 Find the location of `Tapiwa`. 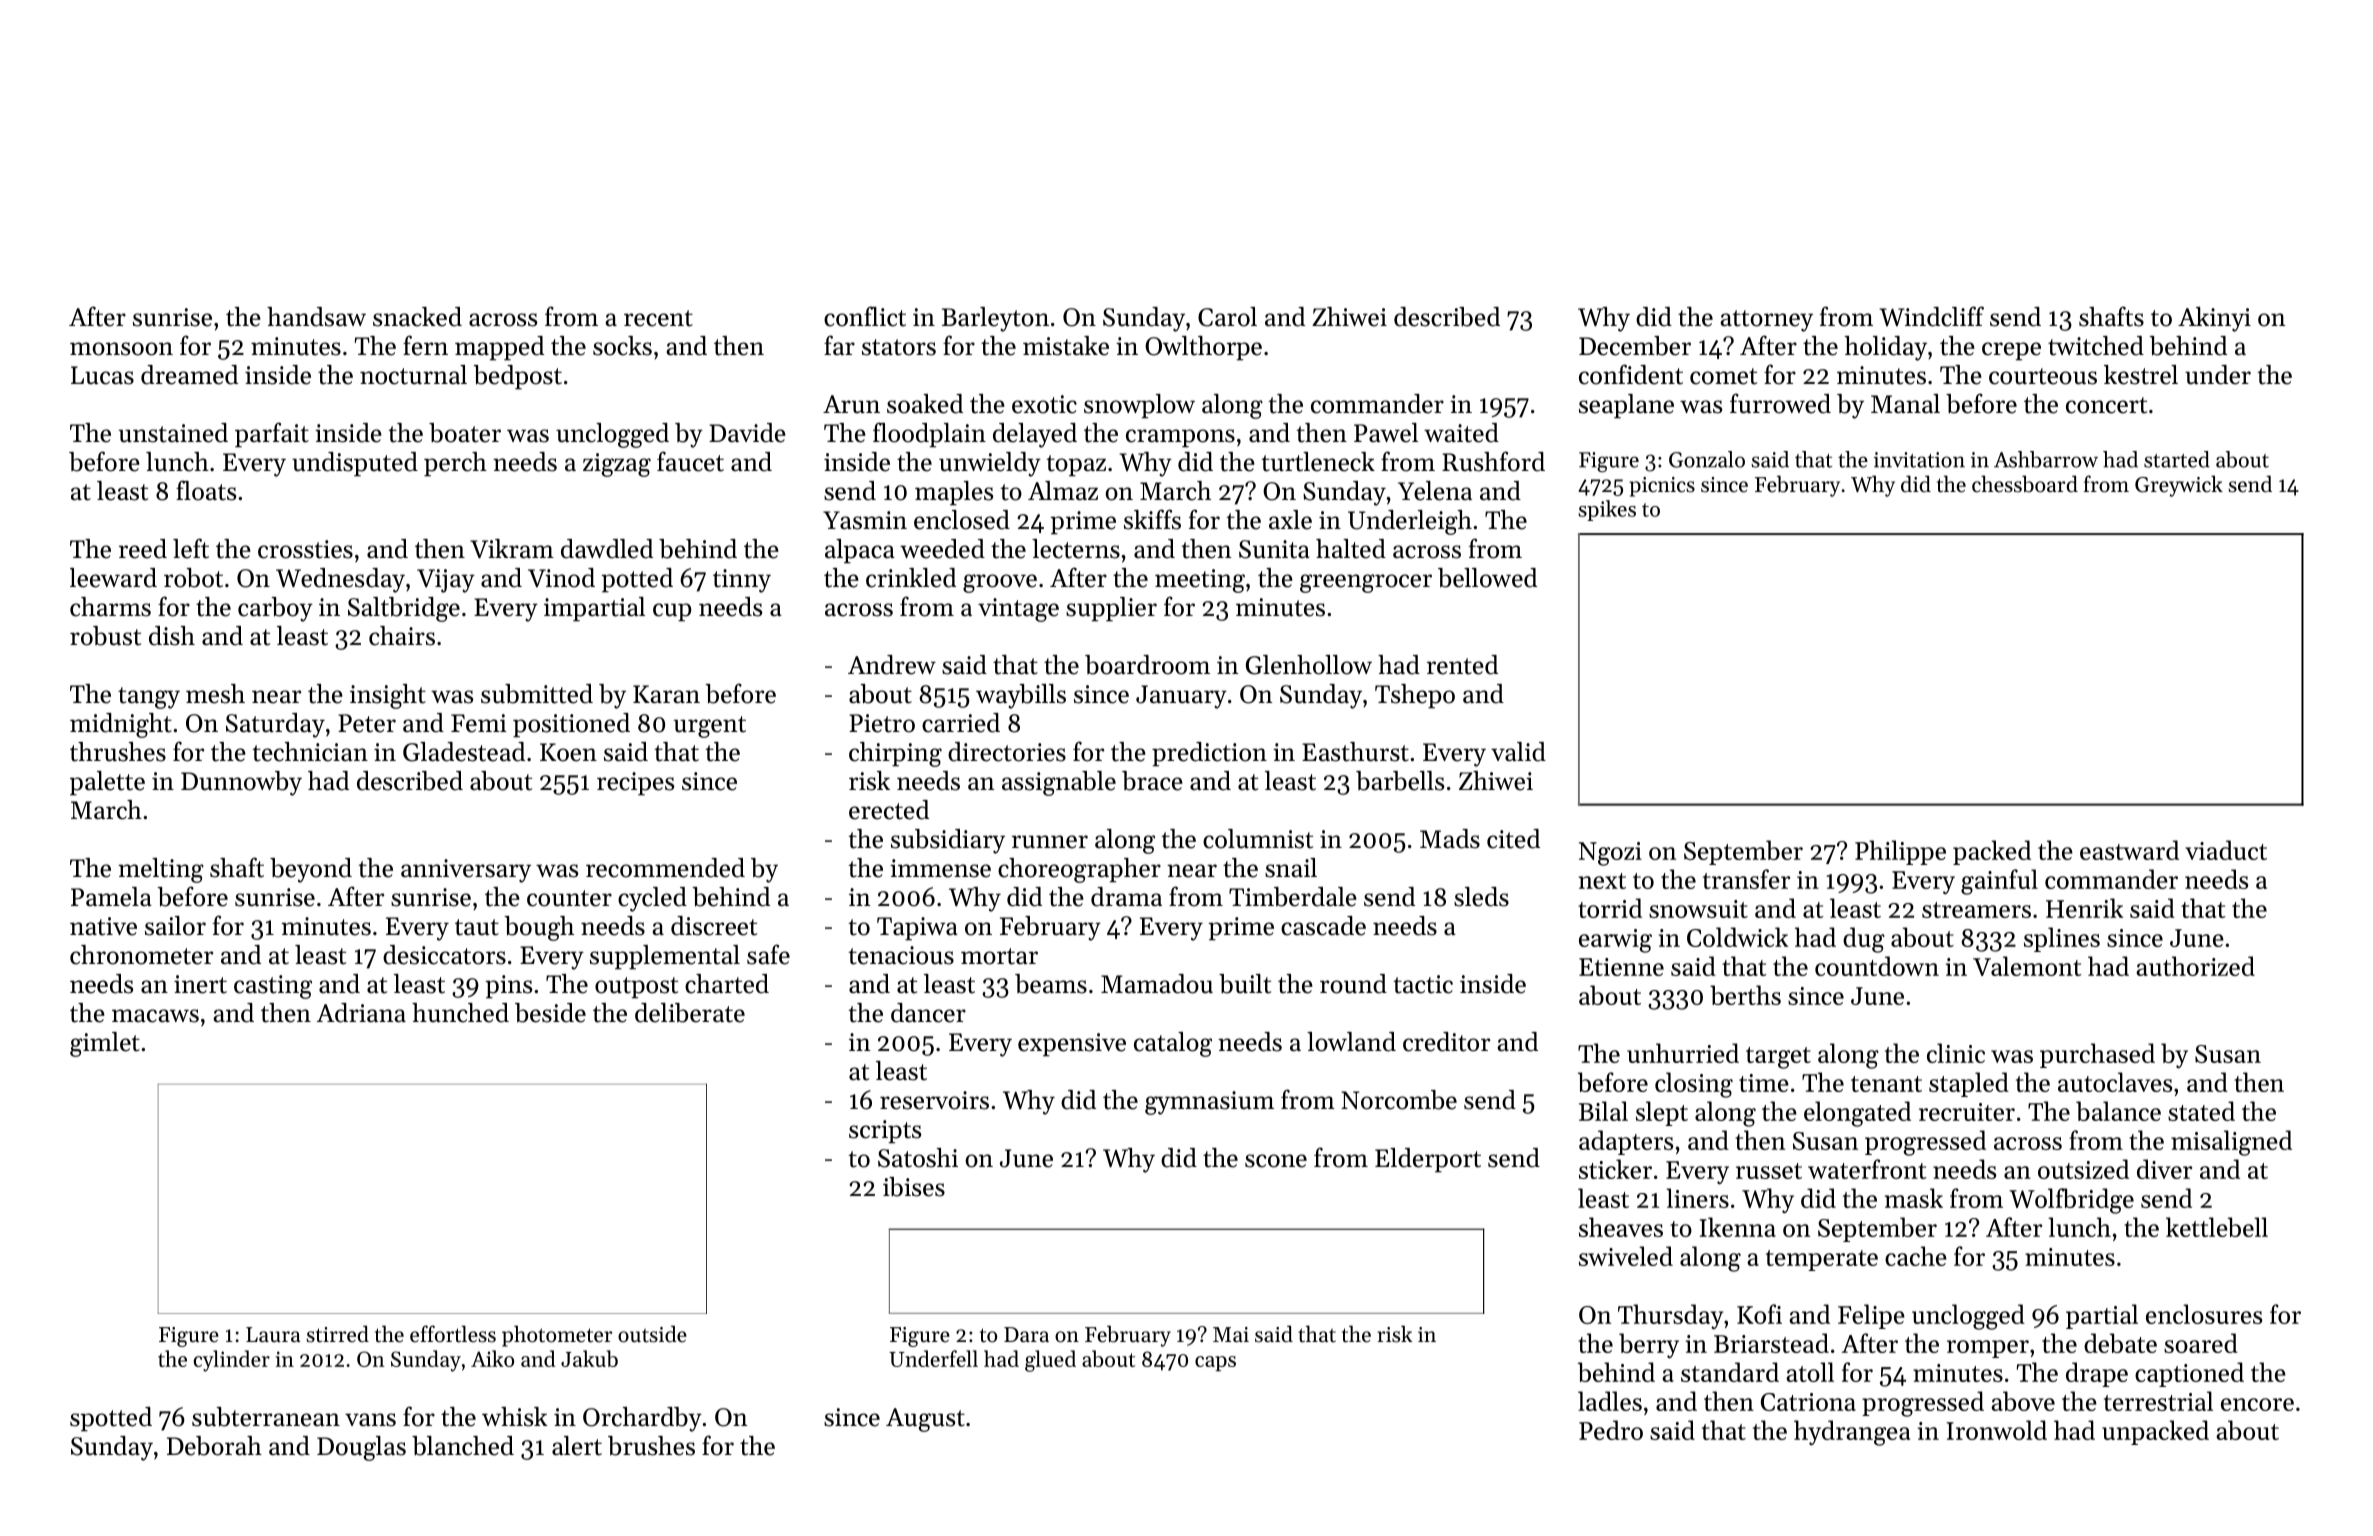

Tapiwa is located at coordinates (917, 929).
